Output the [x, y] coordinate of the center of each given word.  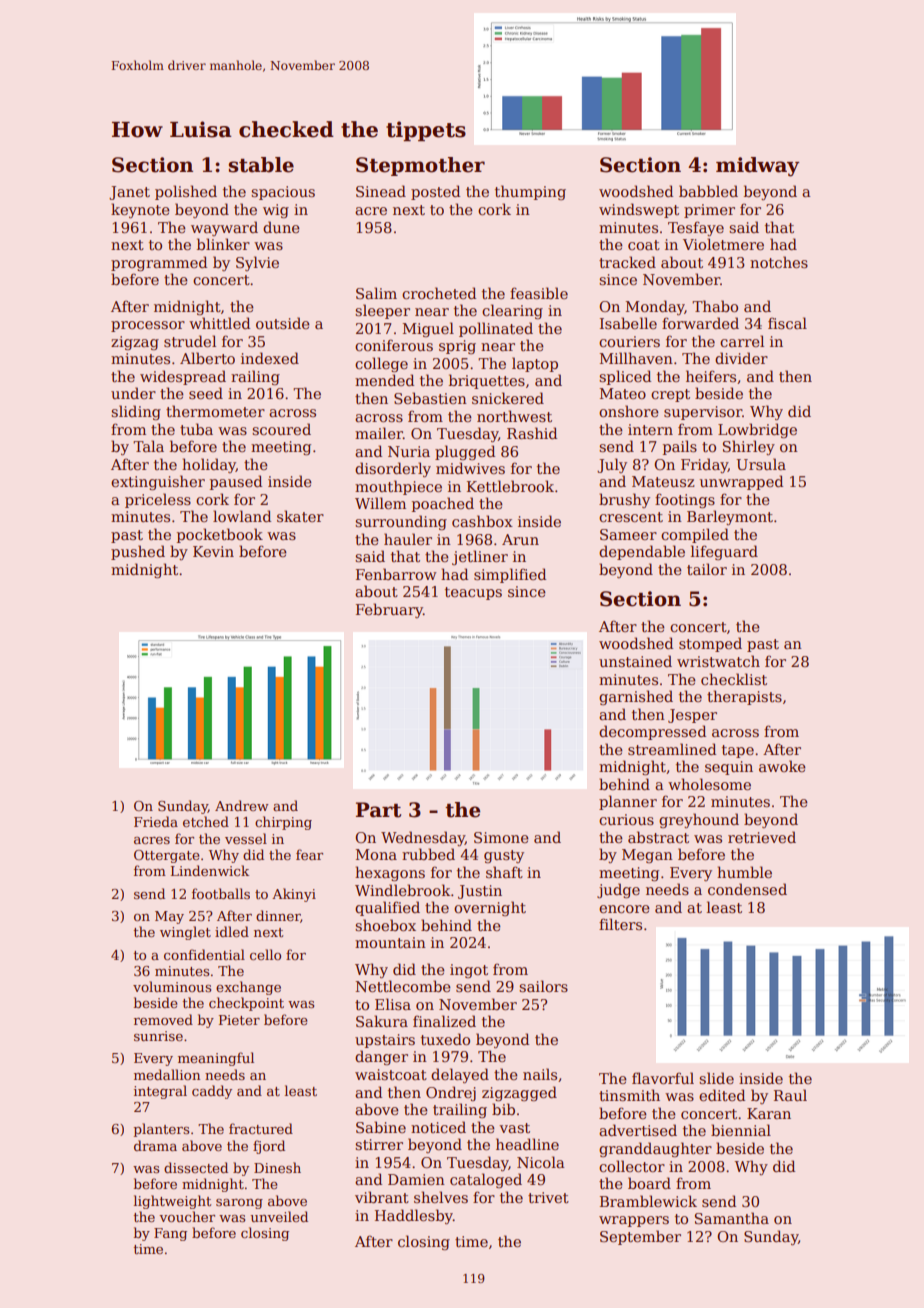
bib [503, 1109]
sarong [239, 1204]
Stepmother [420, 166]
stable [261, 165]
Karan [769, 1113]
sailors [543, 986]
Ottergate [167, 856]
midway [757, 167]
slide [716, 1078]
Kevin [213, 551]
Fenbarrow [396, 574]
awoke [782, 766]
